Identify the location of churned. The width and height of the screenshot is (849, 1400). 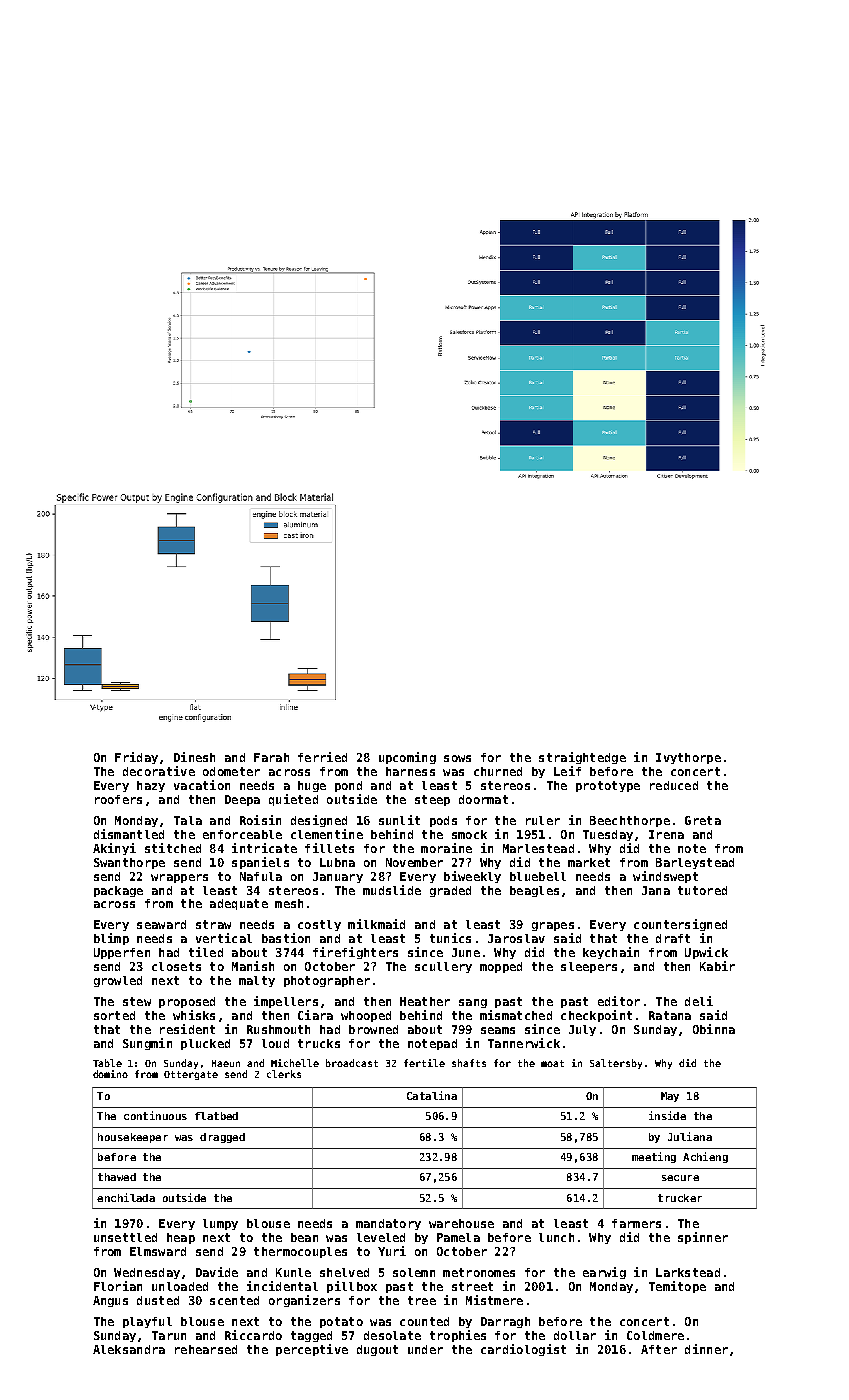
(498, 771).
